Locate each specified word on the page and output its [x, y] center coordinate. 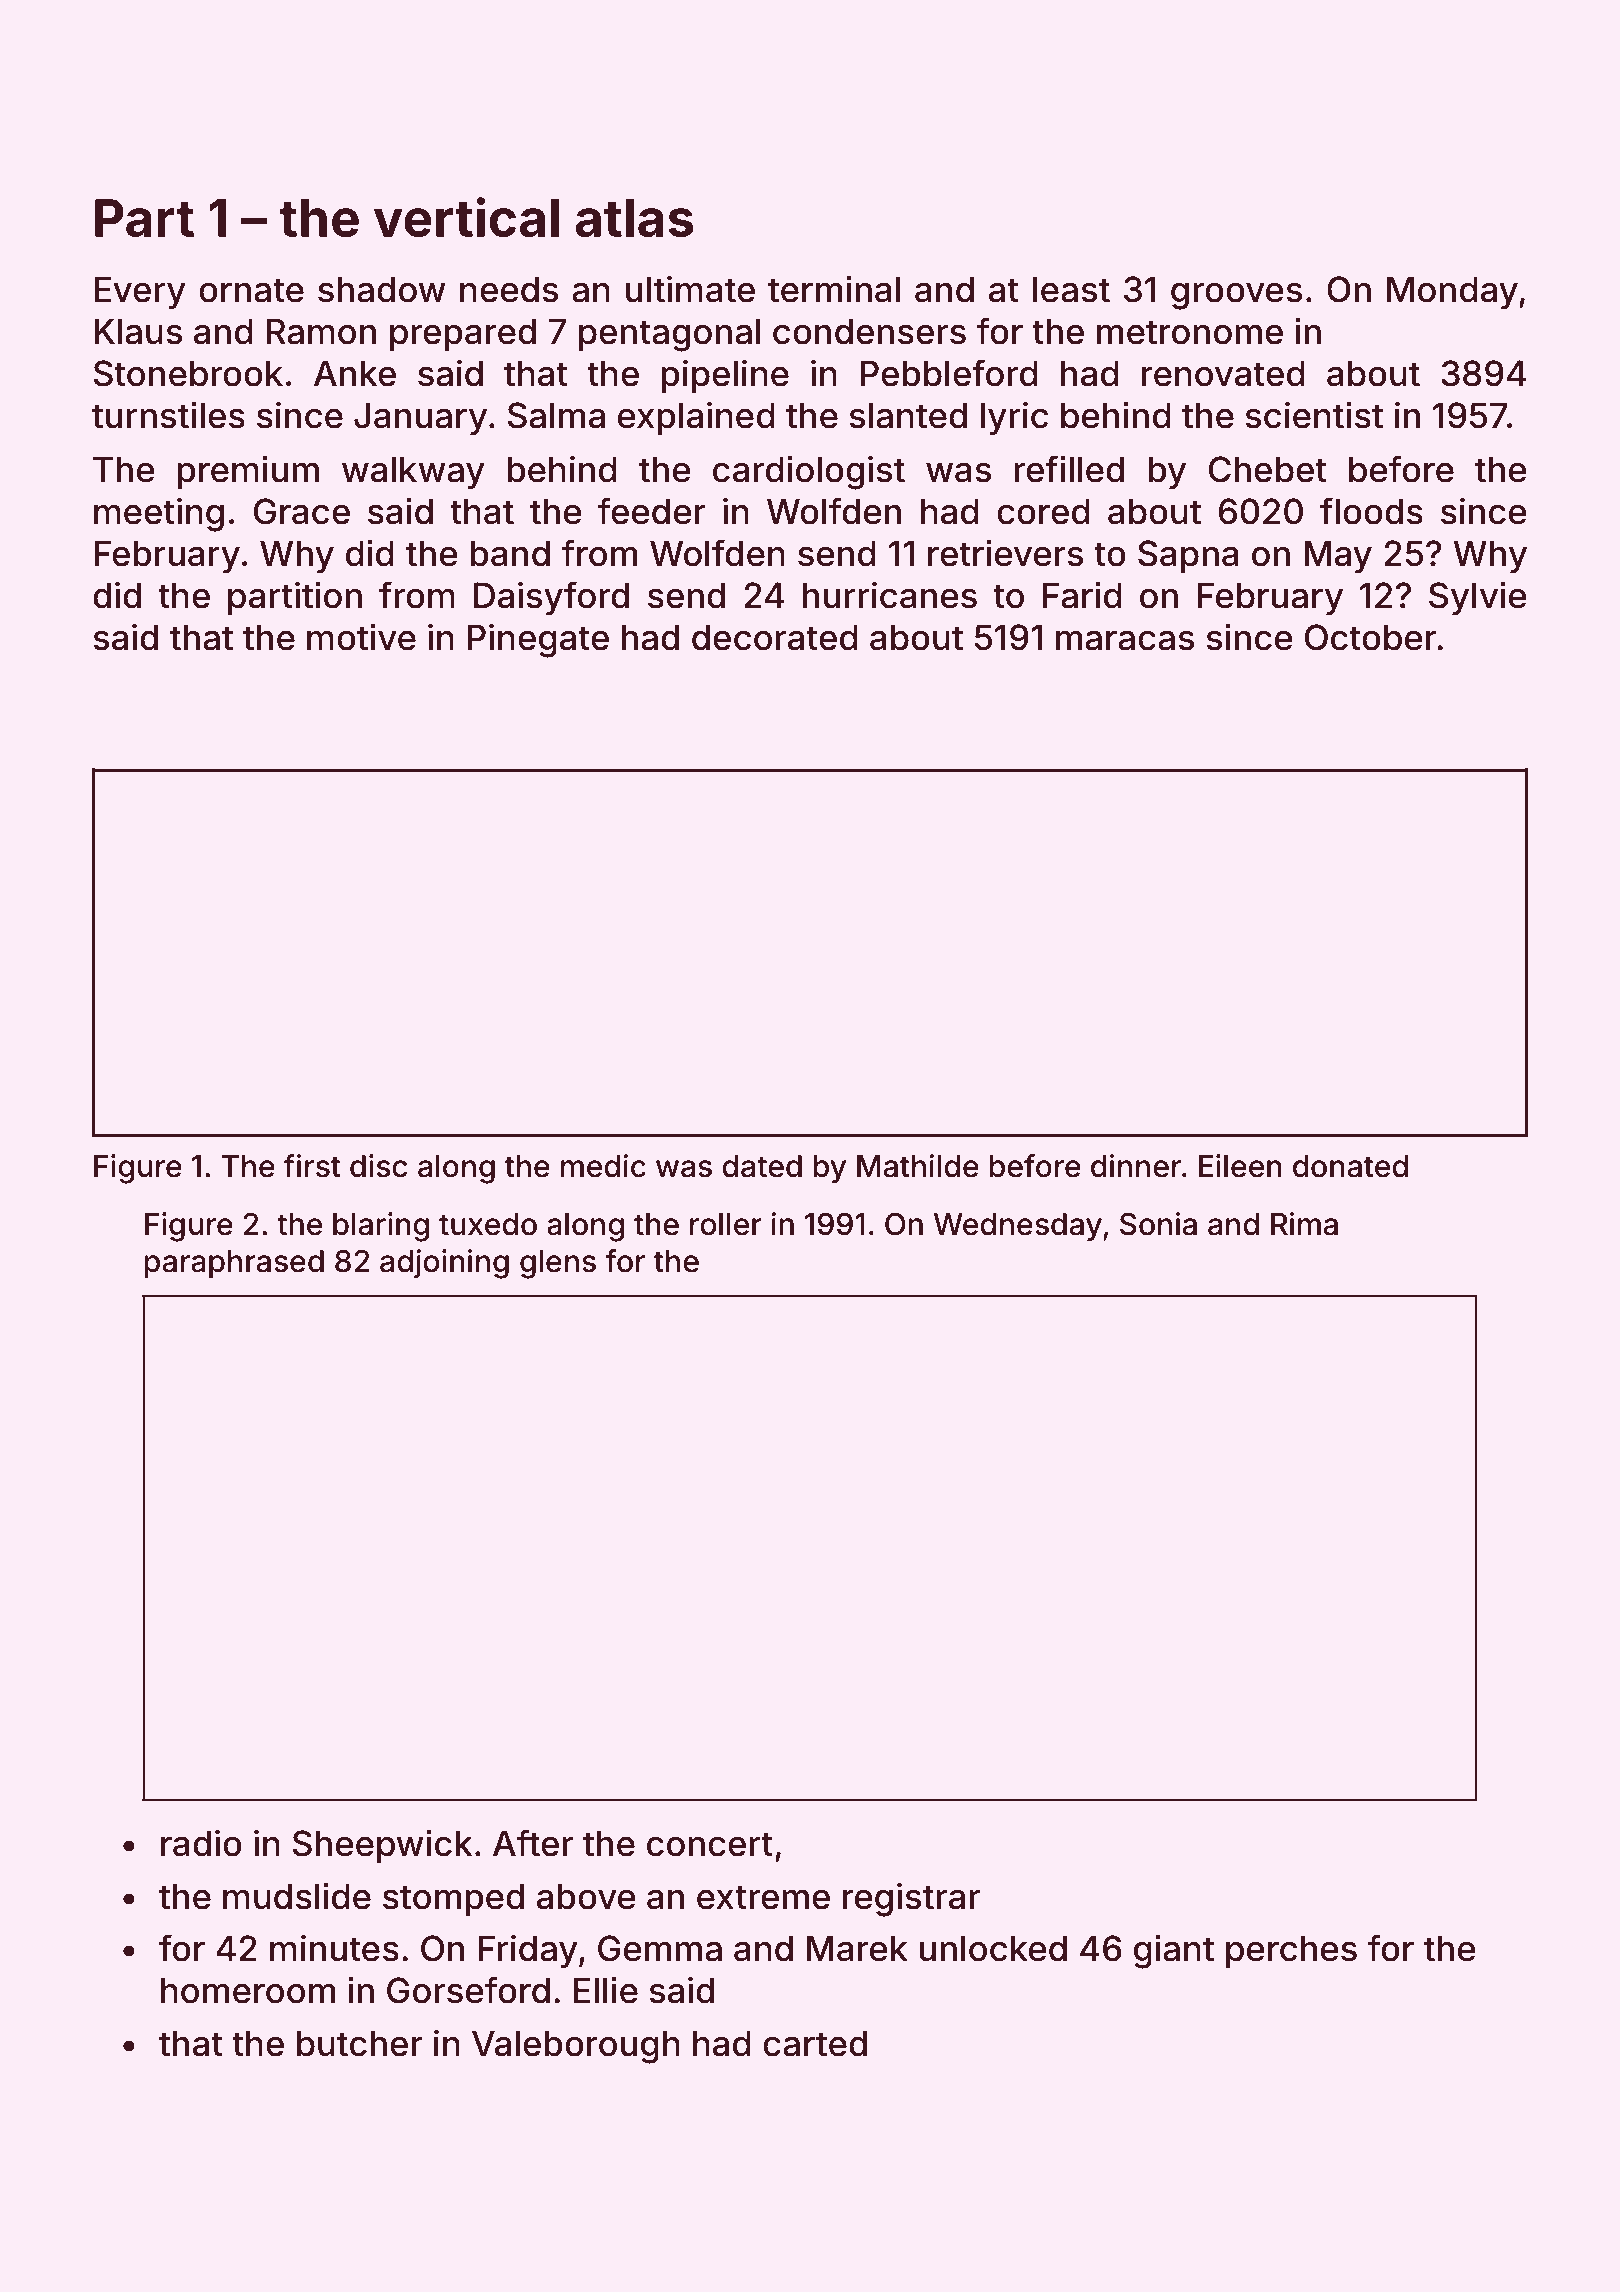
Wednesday [1018, 1227]
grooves [1236, 296]
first [312, 1166]
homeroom [248, 1990]
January [420, 418]
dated [762, 1166]
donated [1350, 1166]
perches [1291, 1951]
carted [815, 2043]
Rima [1304, 1224]
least [1071, 289]
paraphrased [234, 1264]
